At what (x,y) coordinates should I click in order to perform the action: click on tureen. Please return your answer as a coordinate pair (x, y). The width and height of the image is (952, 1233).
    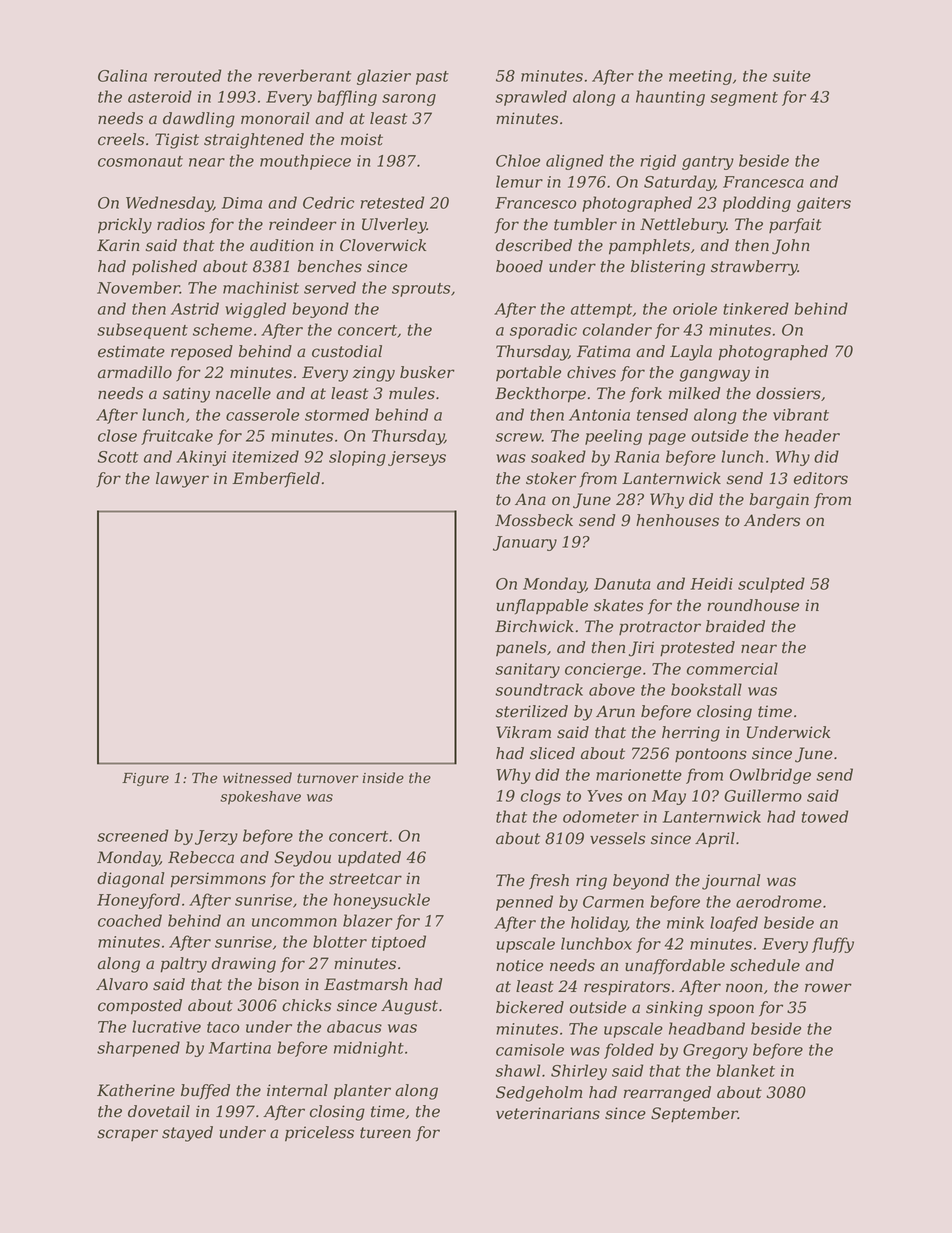
    Looking at the image, I should click on (385, 1133).
